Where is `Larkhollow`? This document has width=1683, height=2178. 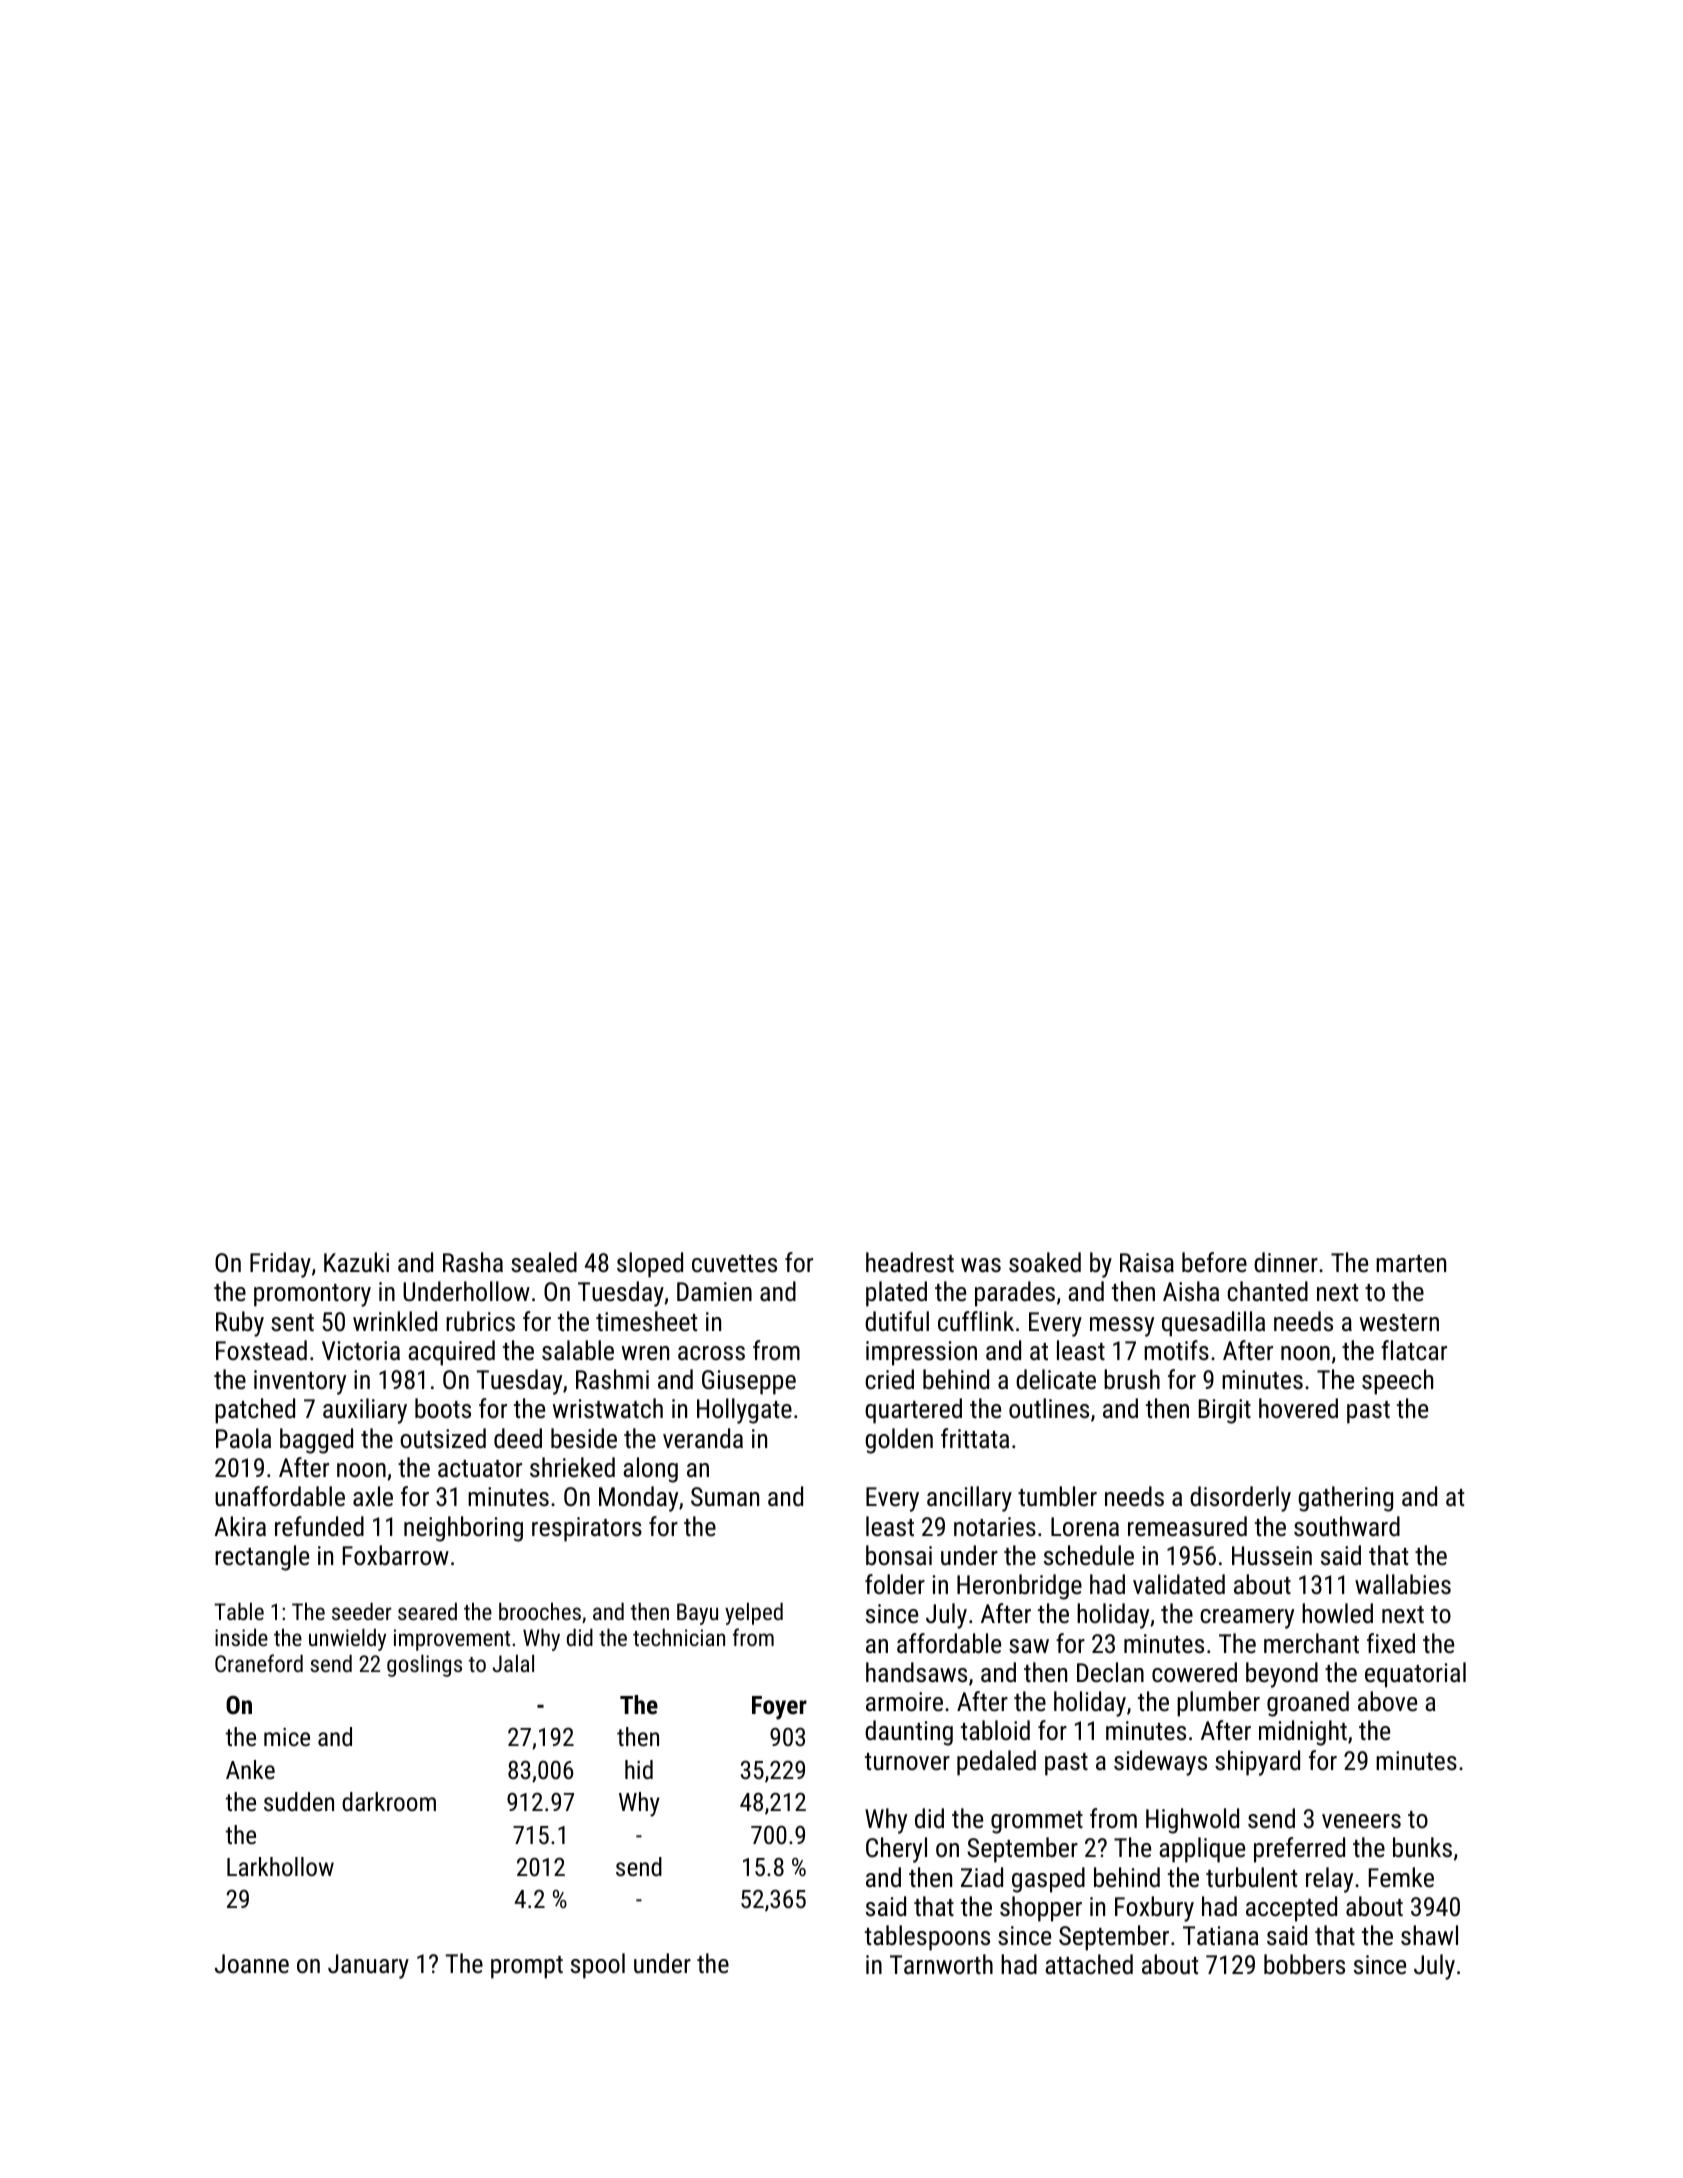
Larkhollow is located at coordinates (280, 1866).
